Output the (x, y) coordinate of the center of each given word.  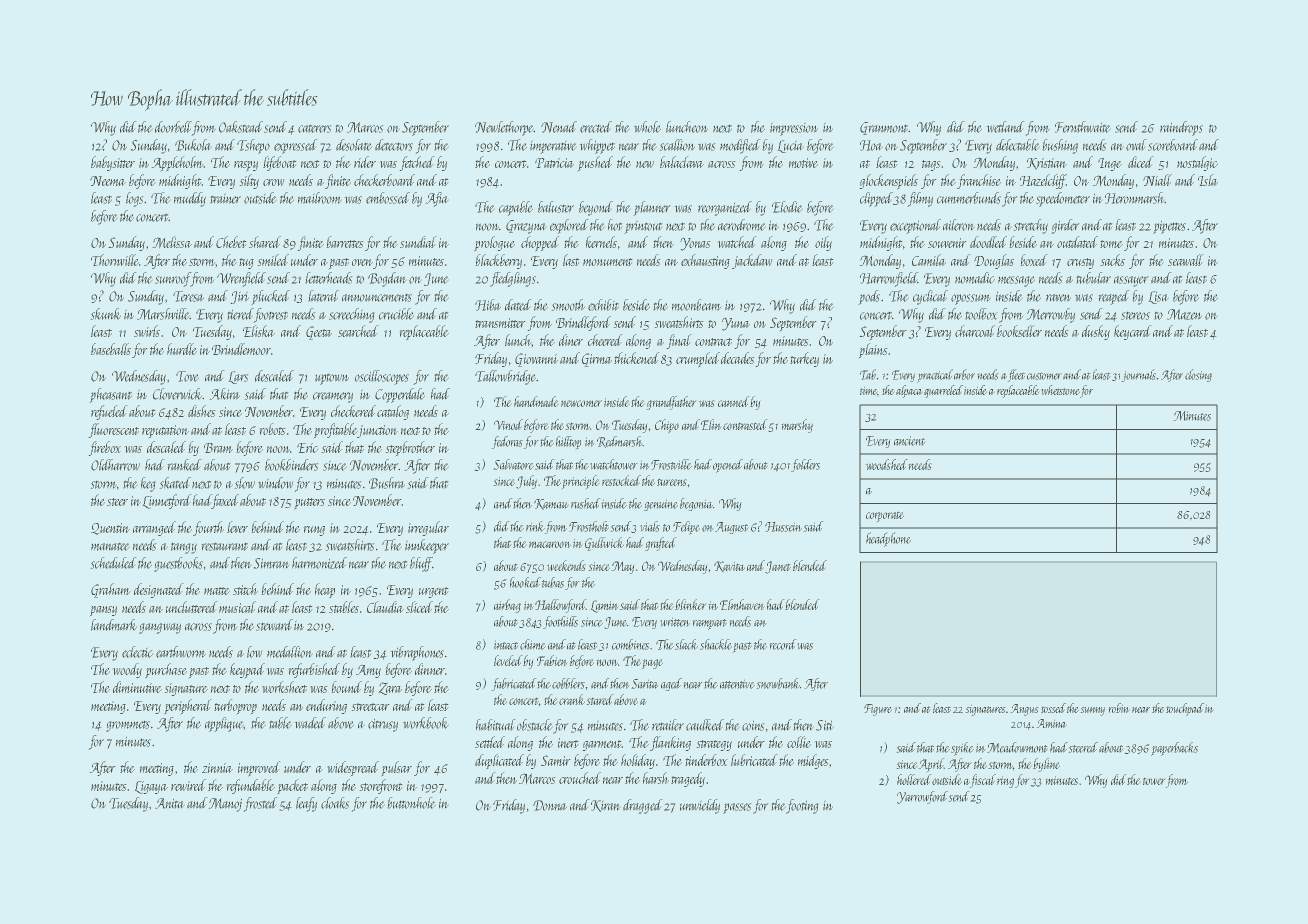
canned (733, 401)
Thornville (115, 260)
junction (377, 431)
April (931, 765)
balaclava (682, 162)
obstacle (534, 725)
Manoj (225, 805)
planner (652, 208)
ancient (909, 441)
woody (127, 670)
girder (1065, 226)
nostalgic (1197, 163)
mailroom (319, 198)
